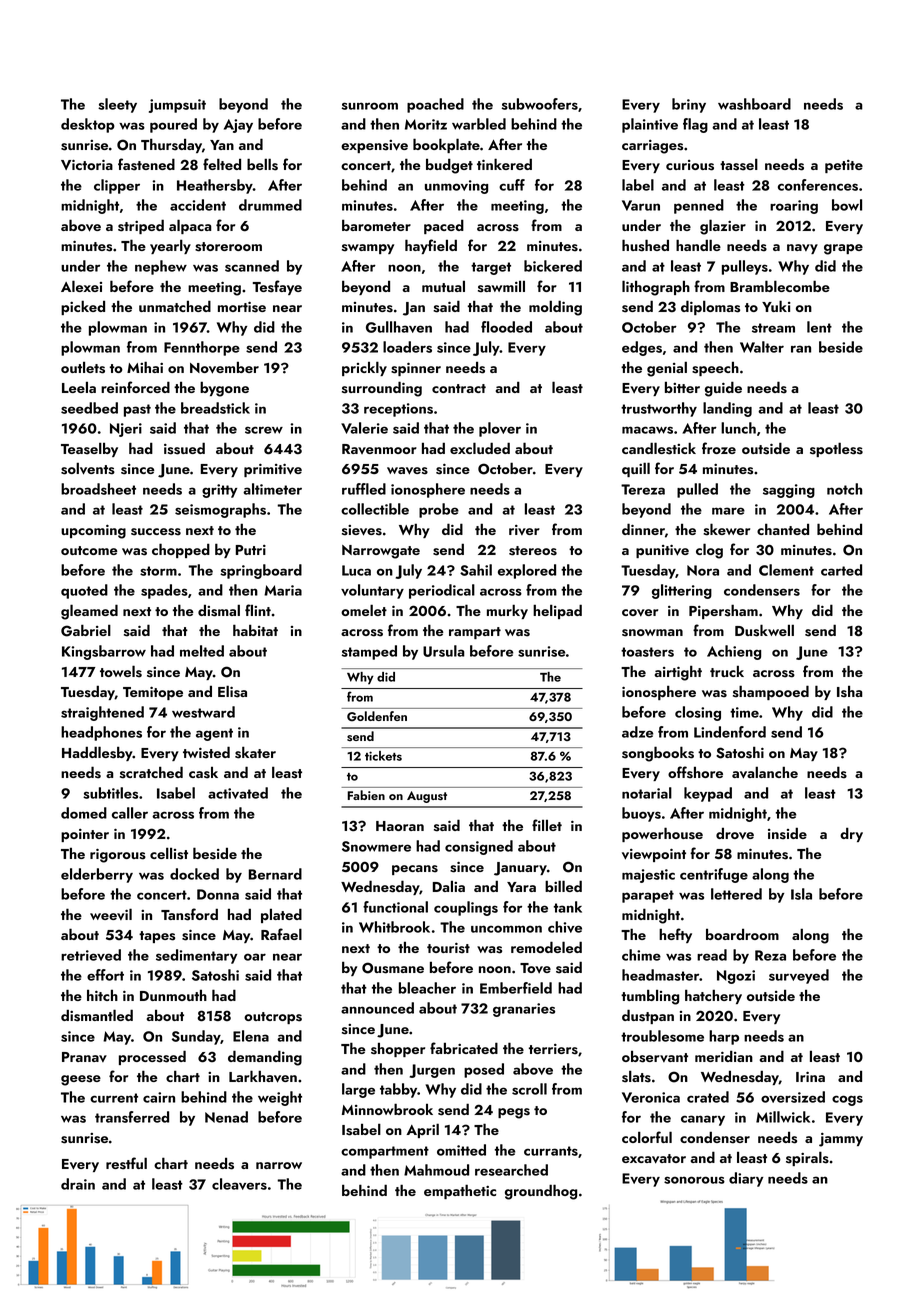 The height and width of the document is (1308, 924). I want to click on bickered, so click(553, 266).
